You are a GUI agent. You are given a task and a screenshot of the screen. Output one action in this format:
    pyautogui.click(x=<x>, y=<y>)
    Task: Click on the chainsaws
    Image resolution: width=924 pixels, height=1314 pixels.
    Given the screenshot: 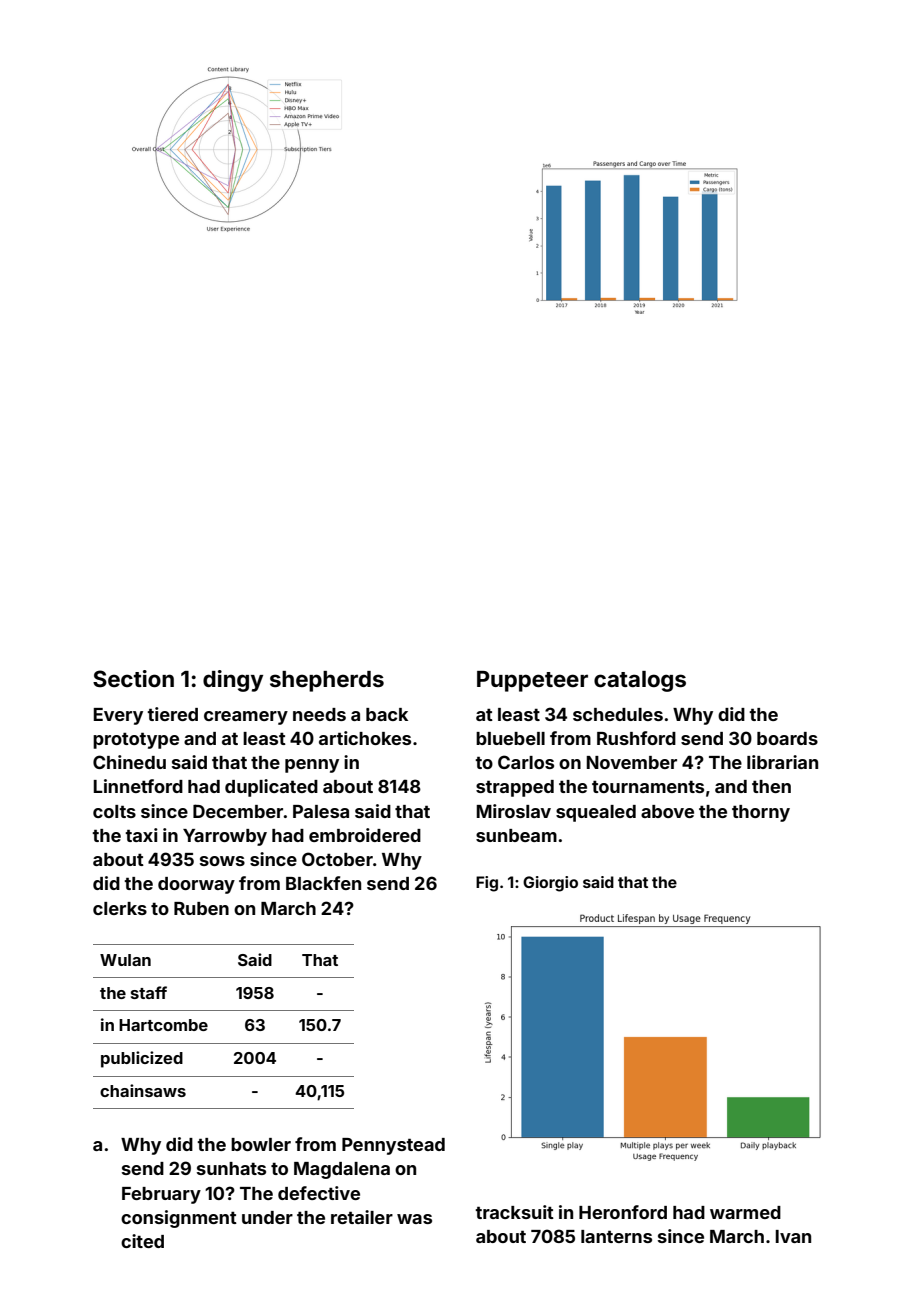 What is the action you would take?
    pyautogui.click(x=143, y=1090)
